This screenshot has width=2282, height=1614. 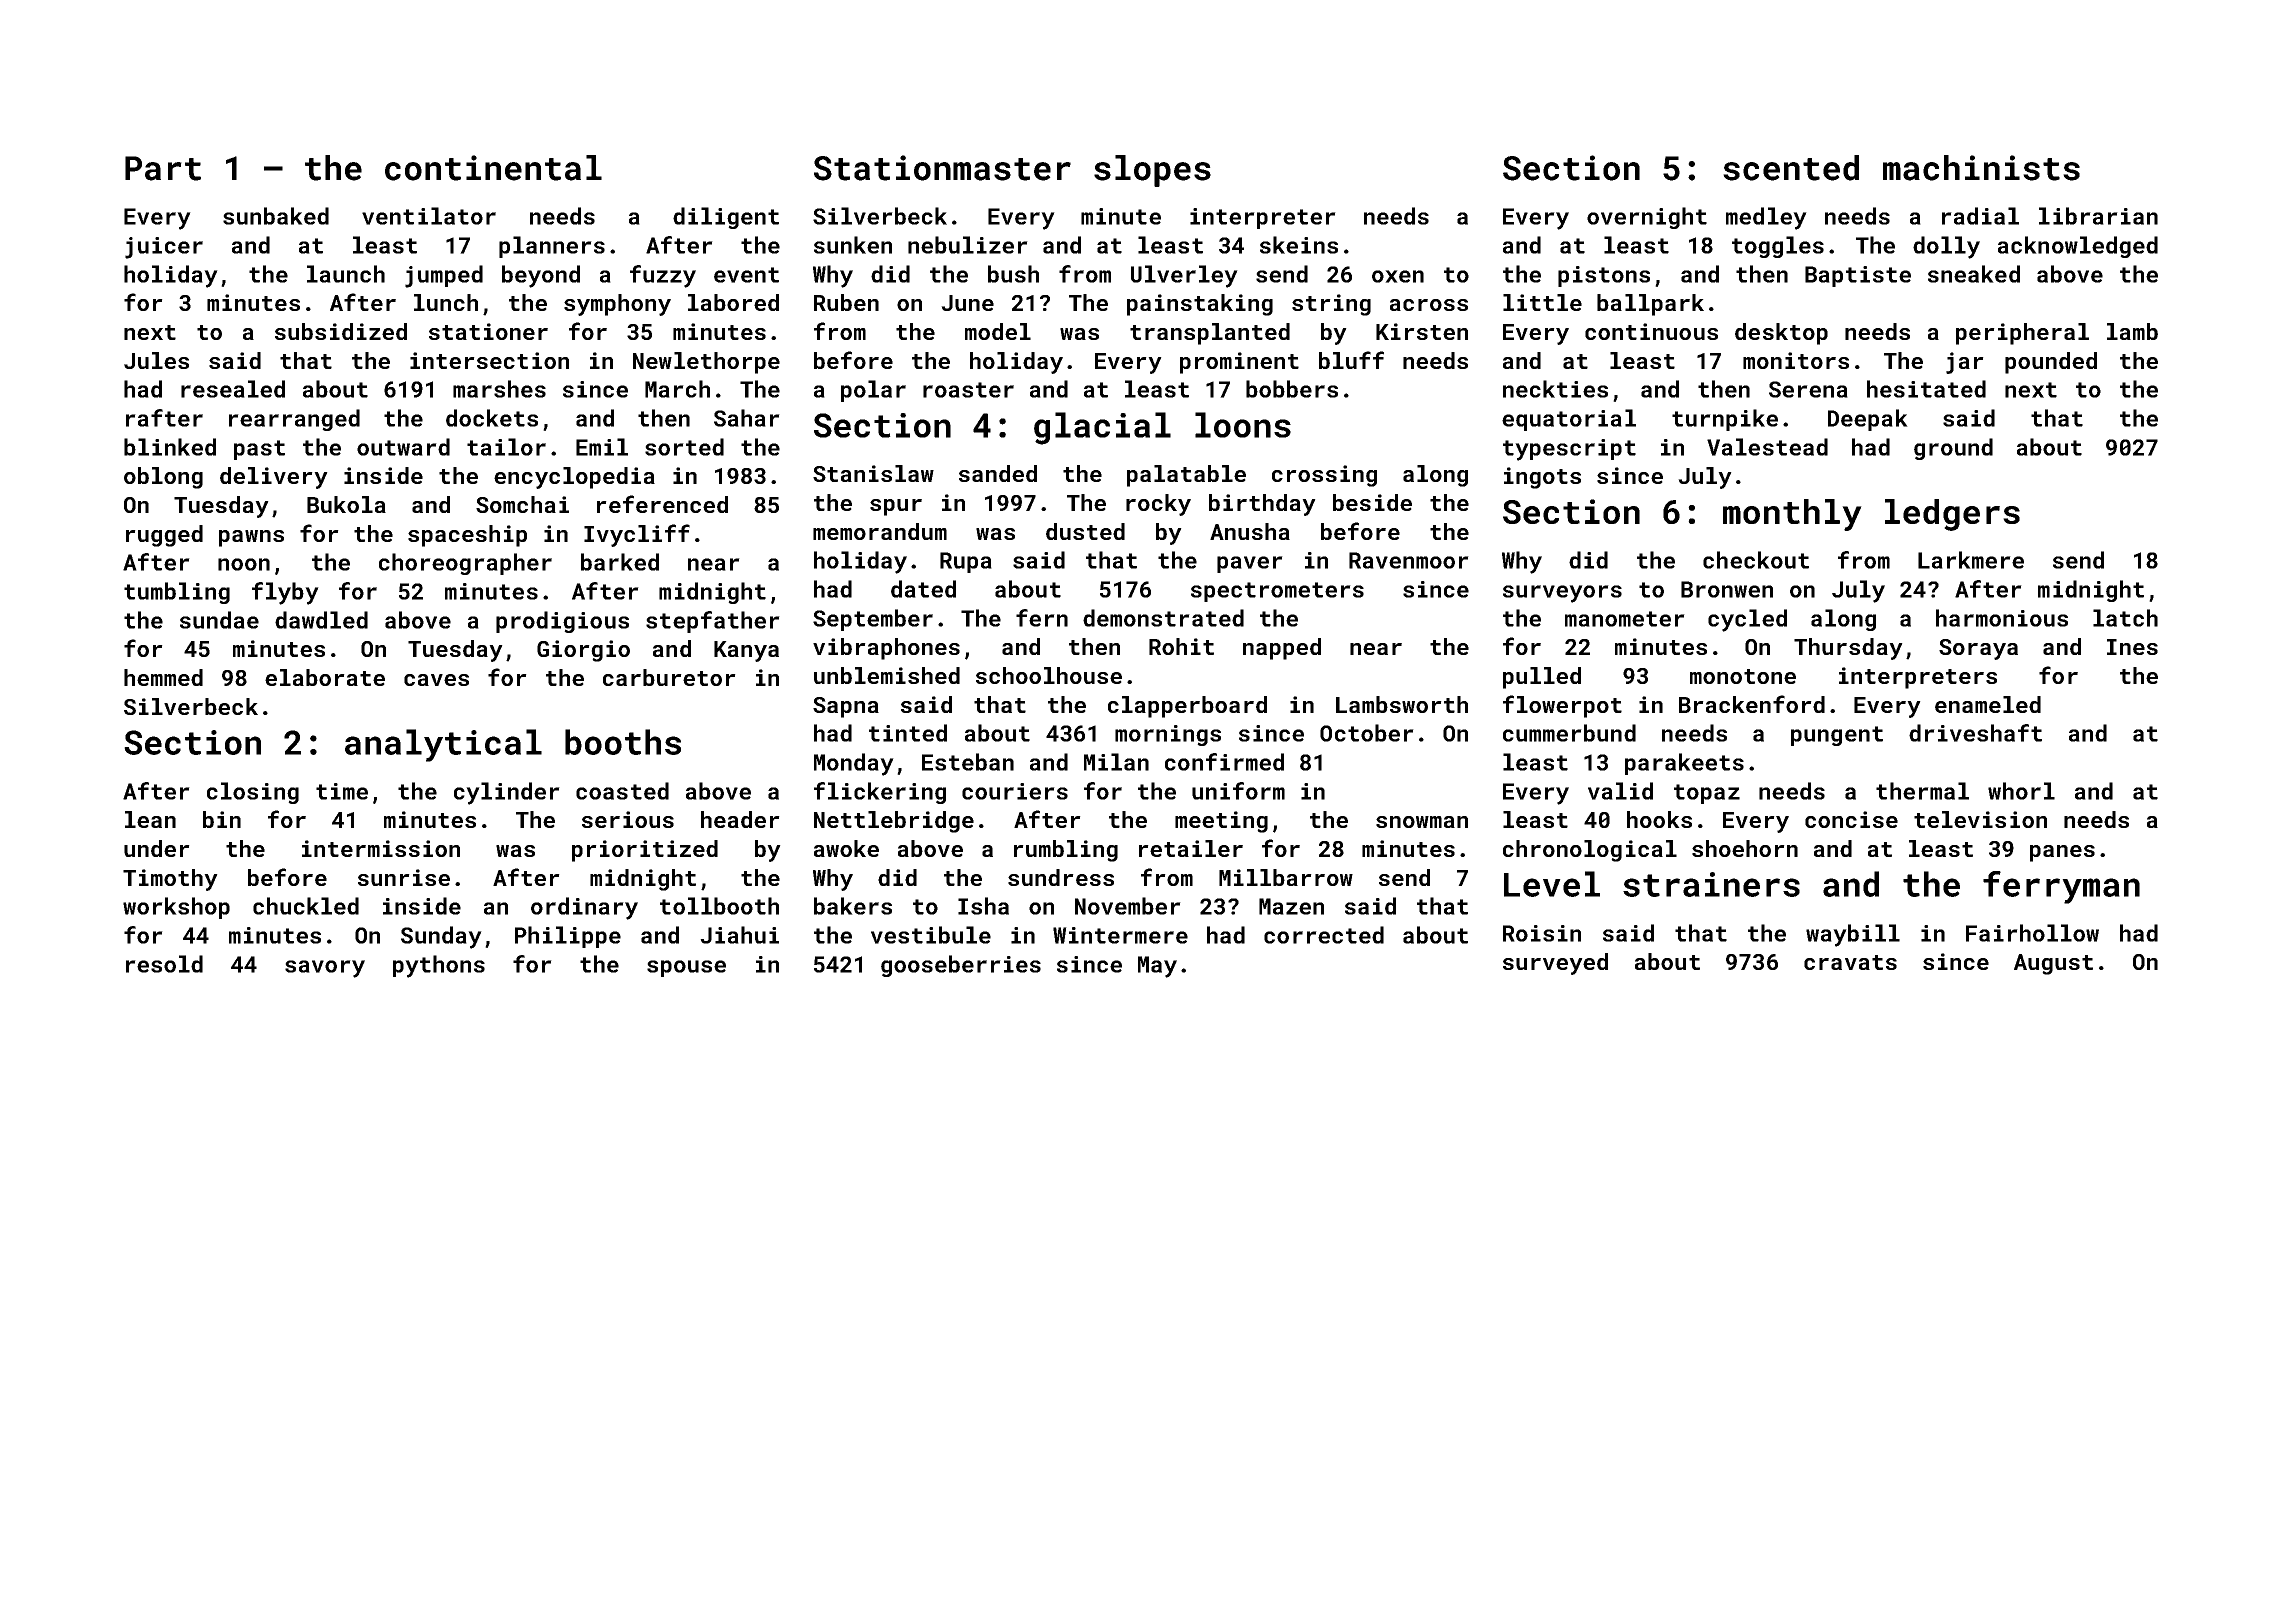 I want to click on panes, so click(x=2062, y=853).
